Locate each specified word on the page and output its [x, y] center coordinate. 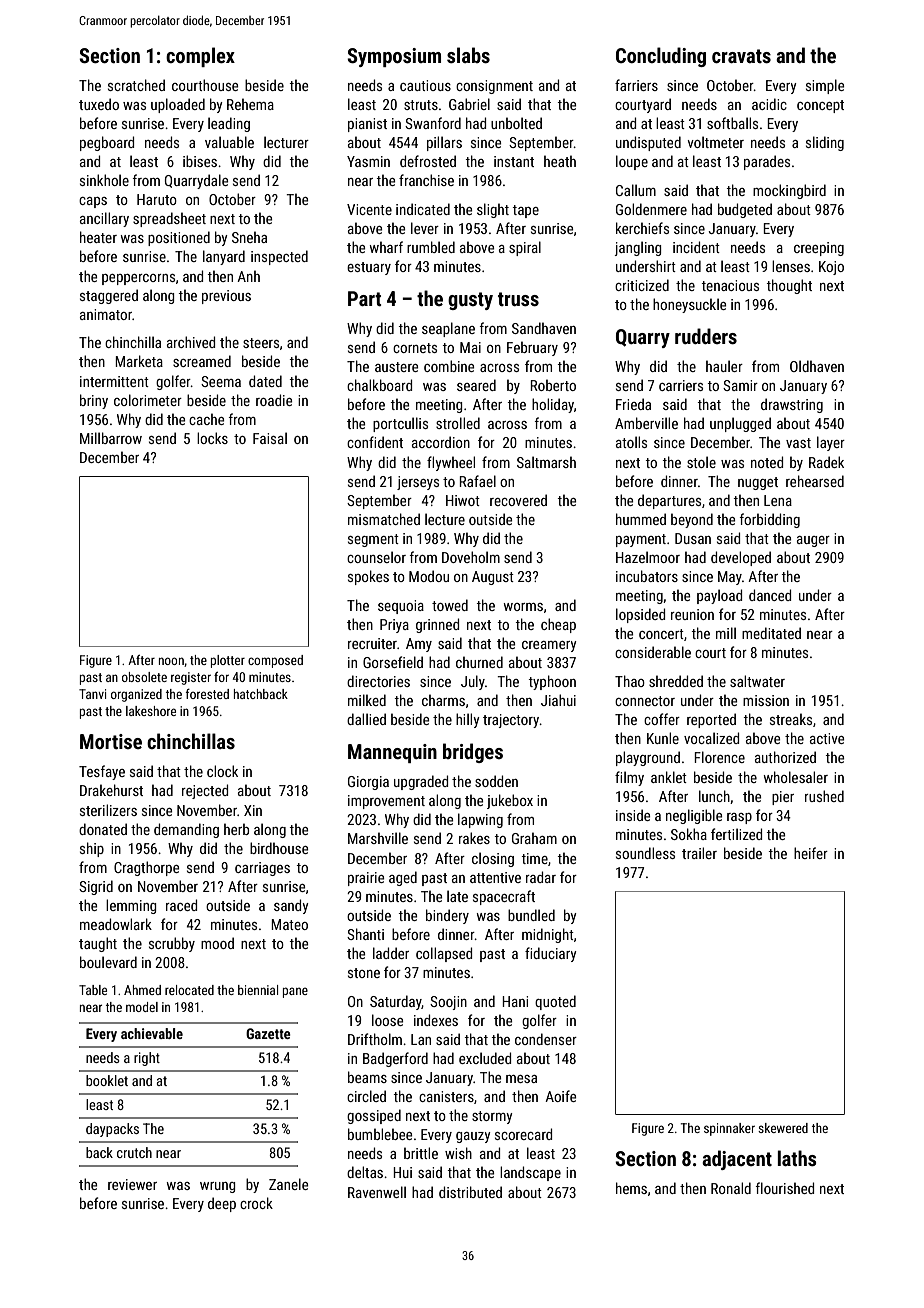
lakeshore [151, 711]
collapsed [444, 954]
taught [98, 944]
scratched [136, 85]
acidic [769, 104]
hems [631, 1188]
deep [222, 1204]
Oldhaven [817, 366]
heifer [811, 853]
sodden [496, 781]
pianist [367, 125]
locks [212, 438]
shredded [676, 681]
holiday [553, 405]
